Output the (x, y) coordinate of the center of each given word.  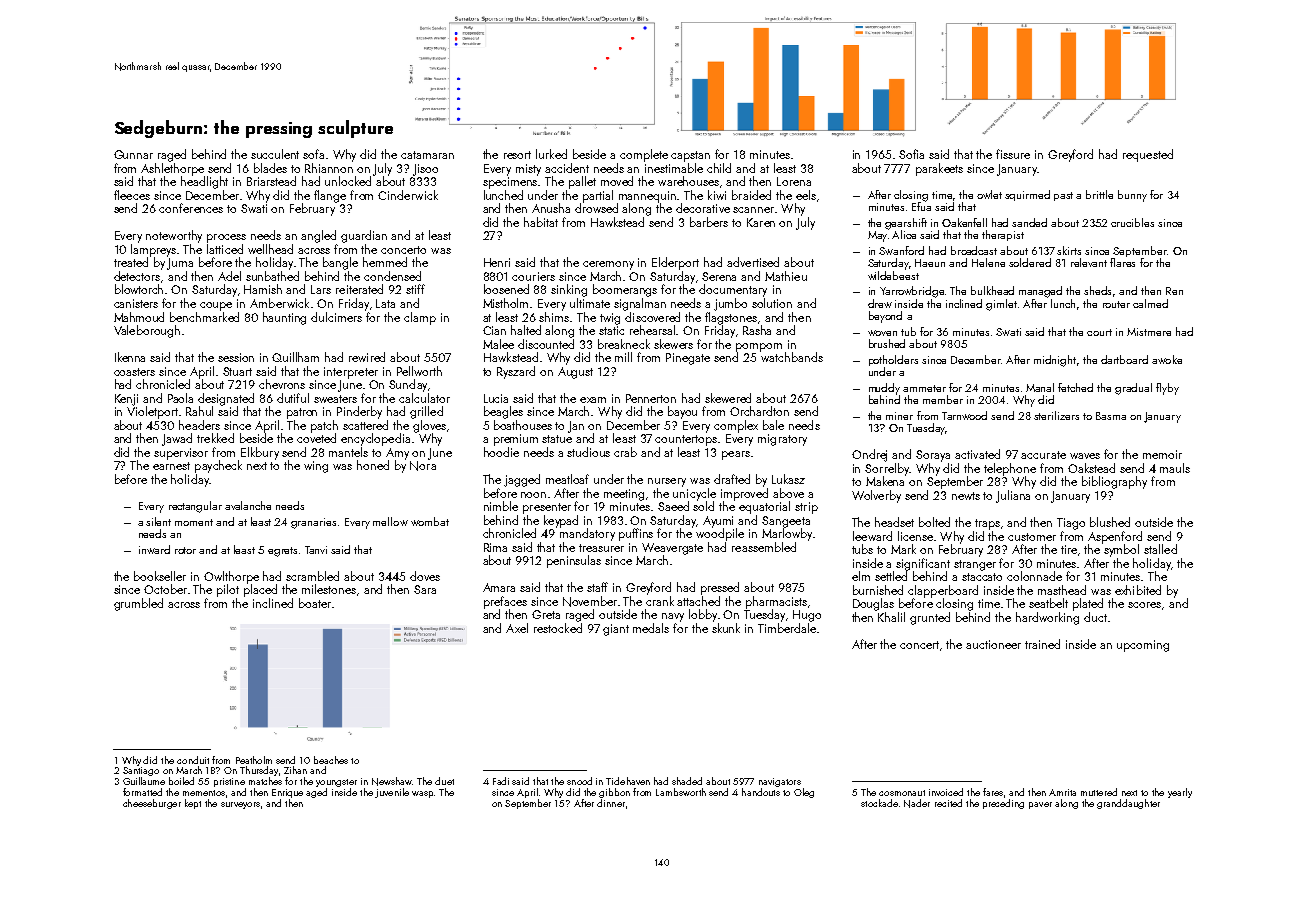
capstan (690, 156)
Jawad (177, 439)
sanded (1029, 222)
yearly (1180, 793)
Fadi (501, 781)
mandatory (587, 534)
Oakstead (1091, 468)
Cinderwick (408, 195)
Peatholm (254, 760)
